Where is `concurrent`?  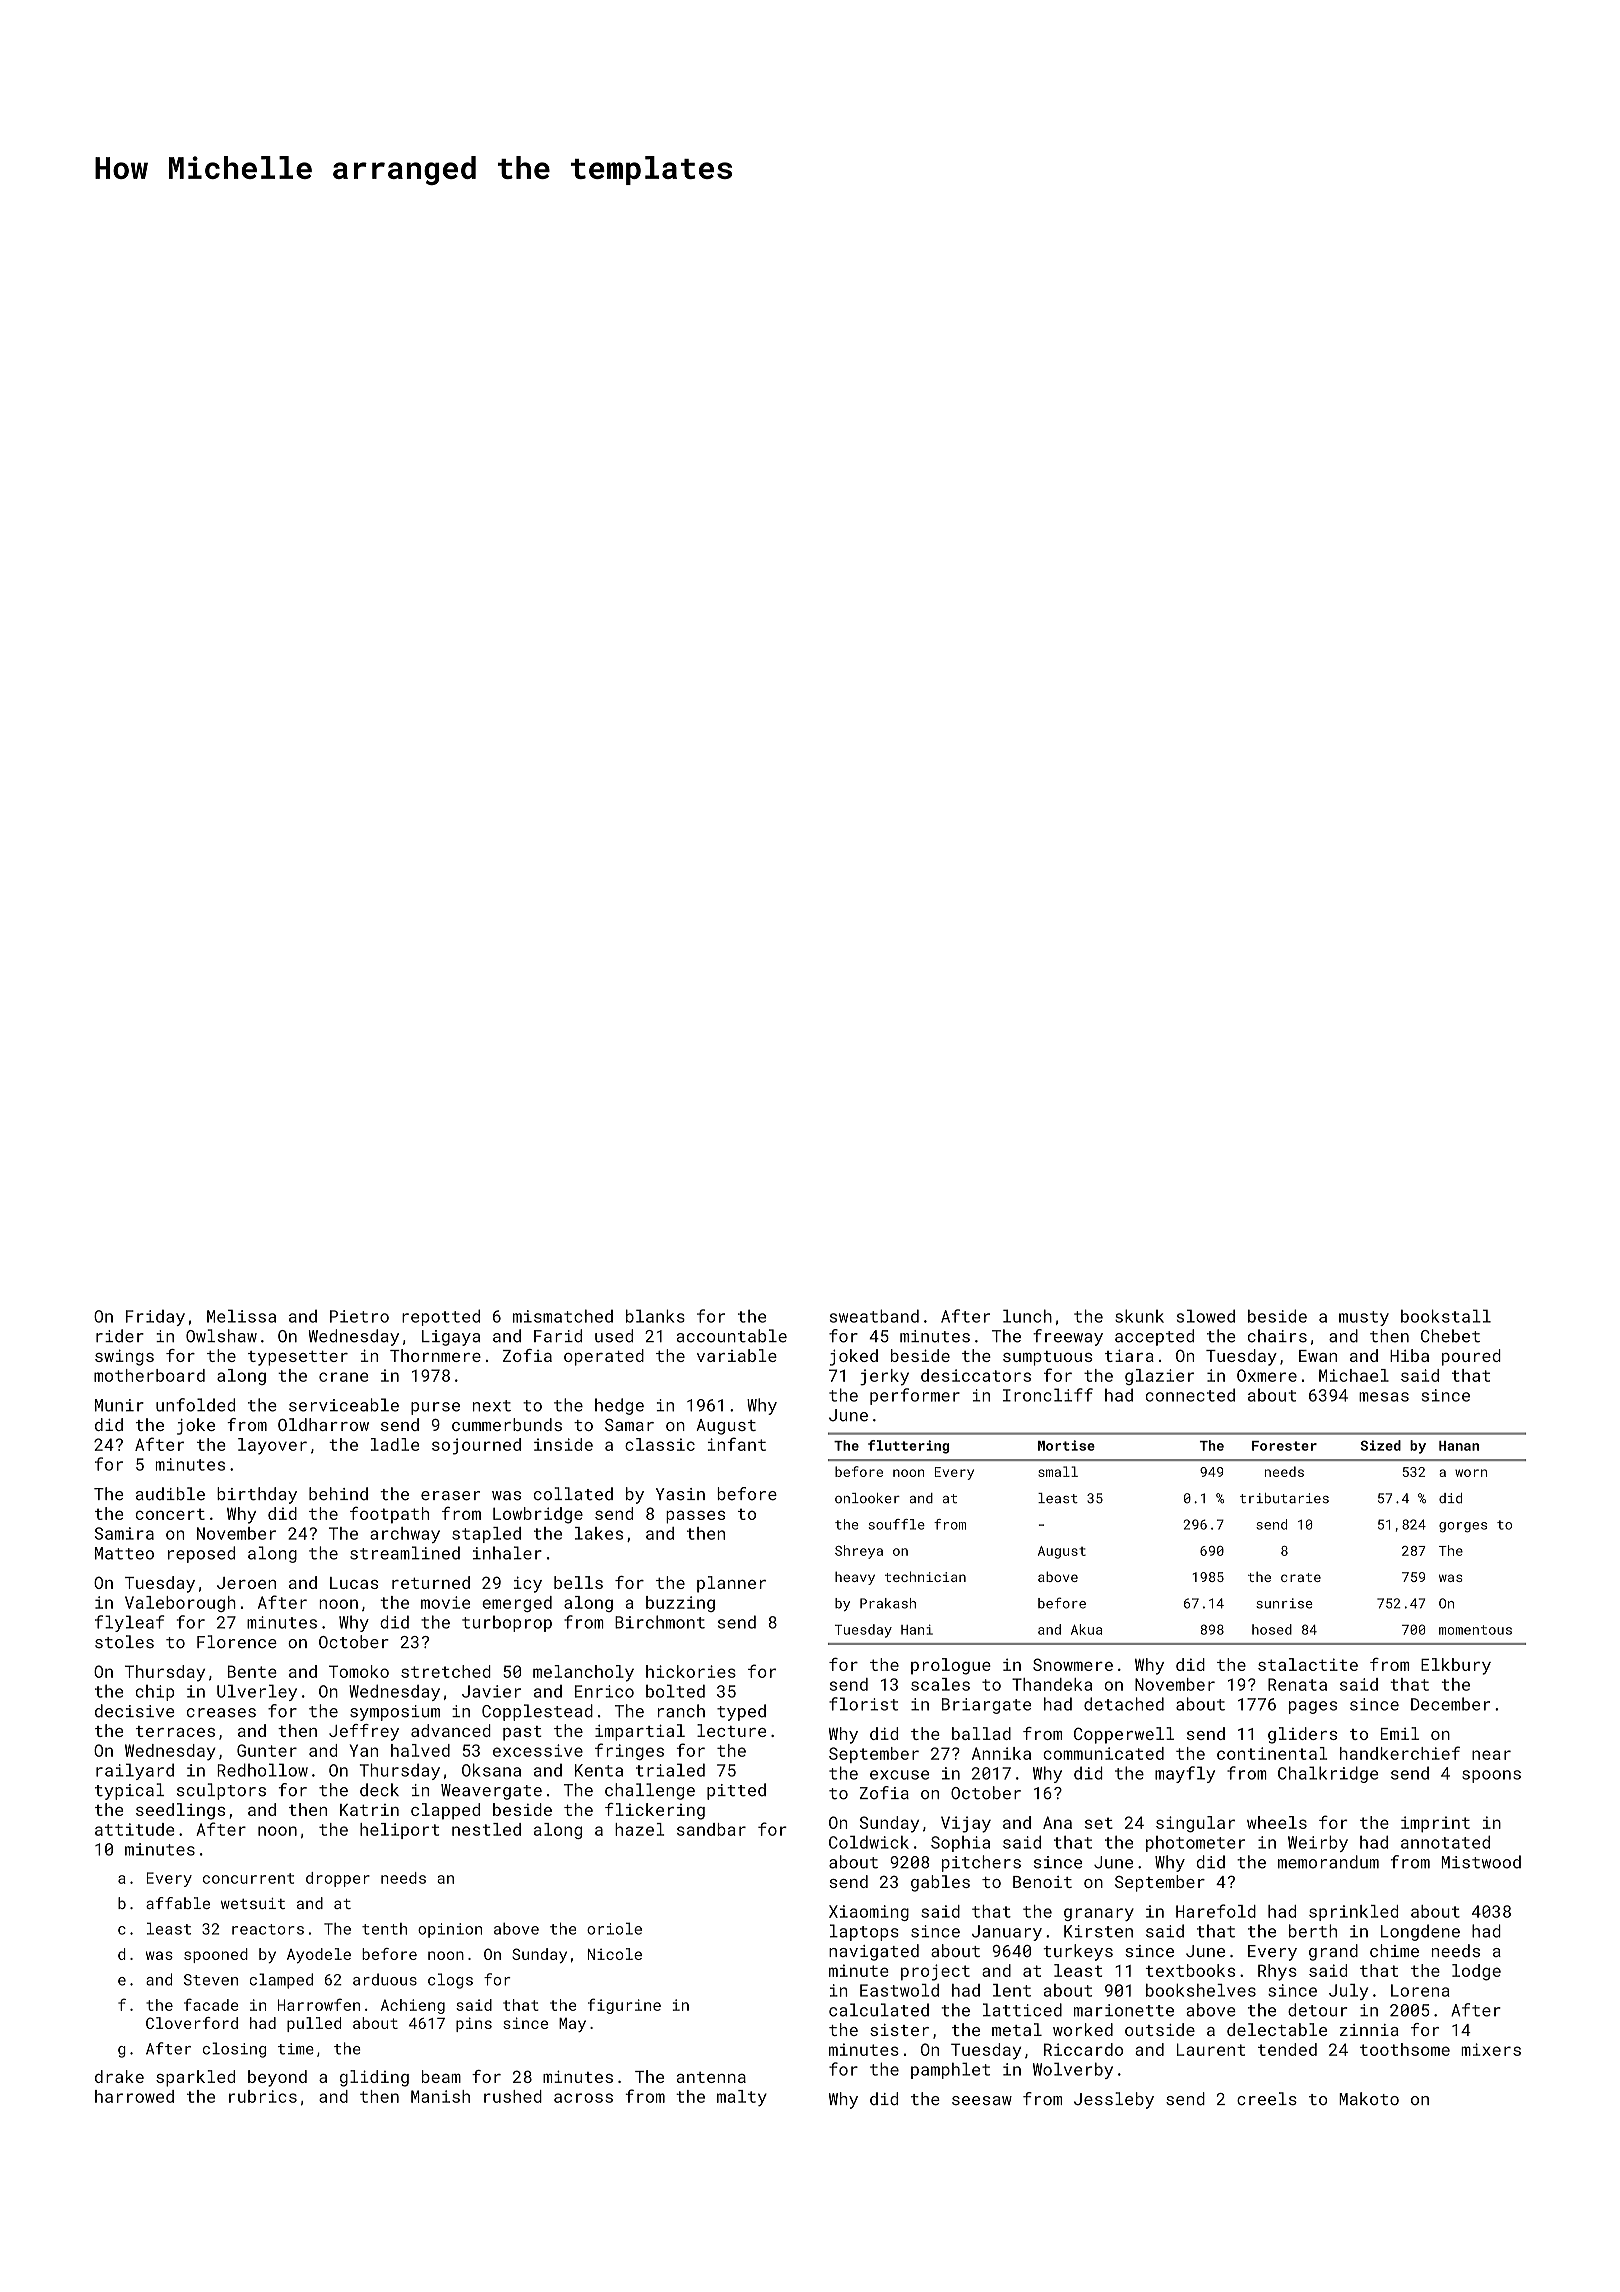
concurrent is located at coordinates (248, 1878).
